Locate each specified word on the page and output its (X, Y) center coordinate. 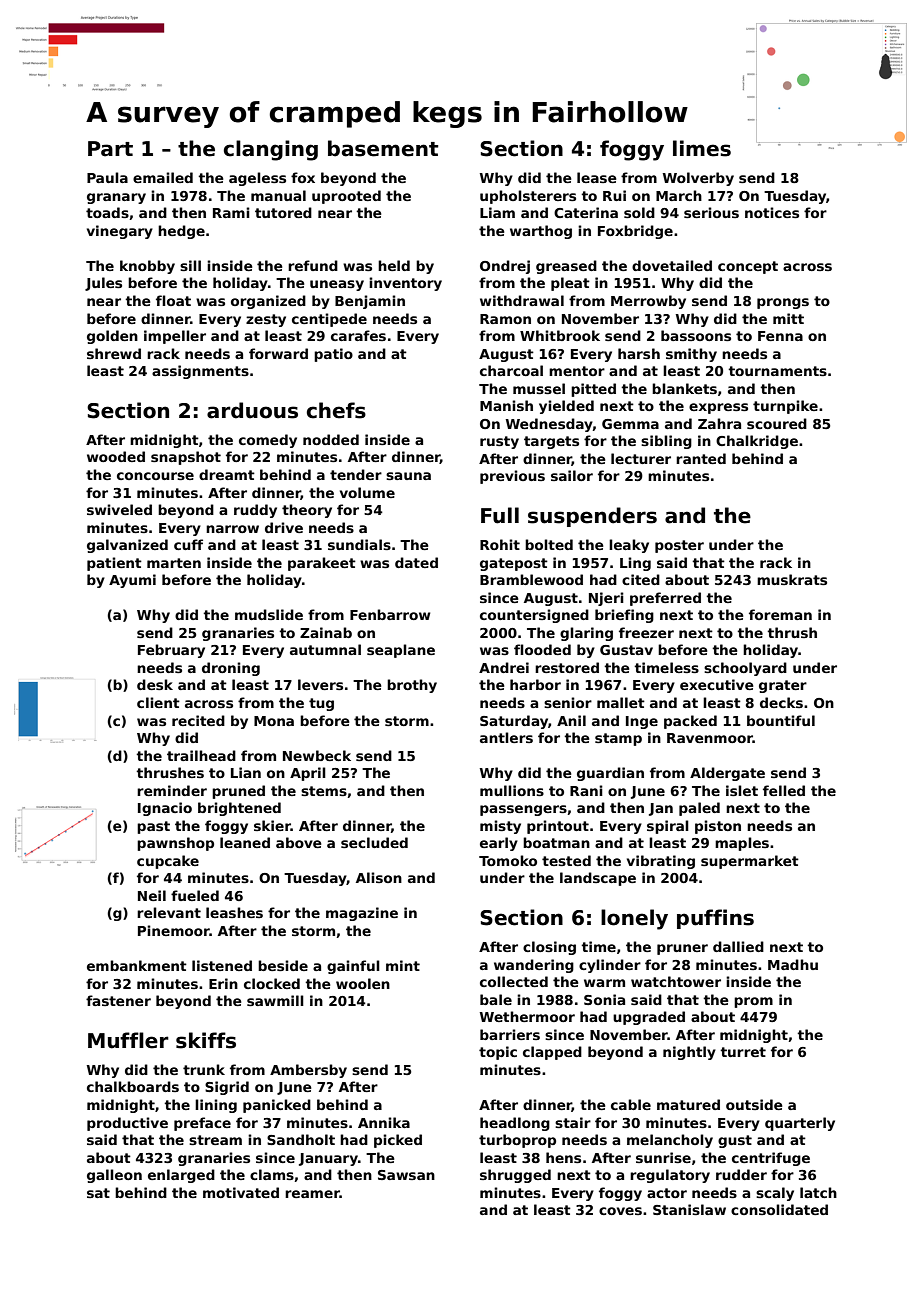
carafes (358, 335)
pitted (593, 390)
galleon (114, 1176)
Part (110, 149)
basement (383, 148)
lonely (634, 919)
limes (702, 148)
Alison (379, 877)
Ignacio (165, 809)
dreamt (227, 474)
